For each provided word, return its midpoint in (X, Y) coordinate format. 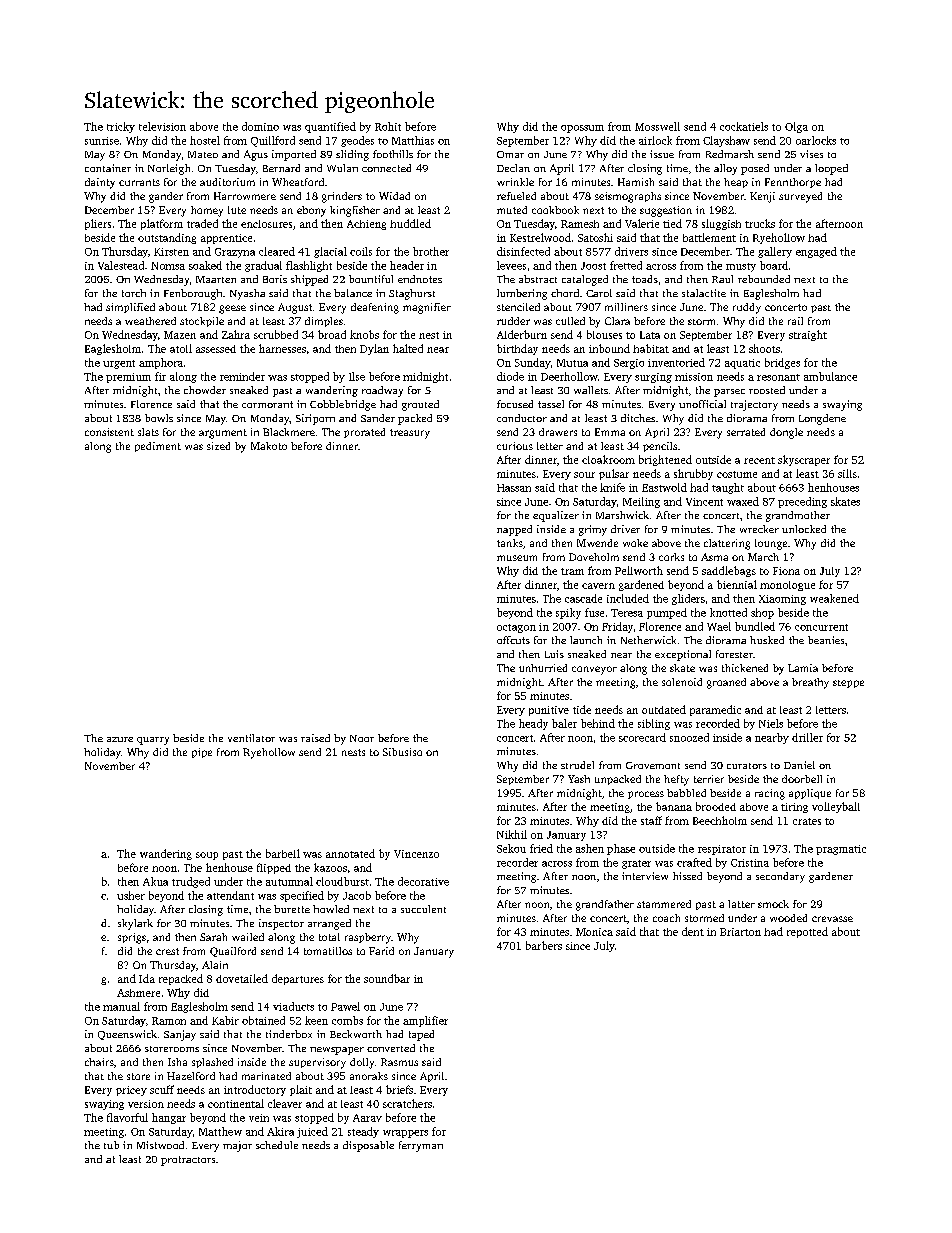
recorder (517, 862)
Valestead (121, 265)
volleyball (836, 807)
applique (810, 794)
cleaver (285, 1103)
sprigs (132, 938)
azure (120, 739)
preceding (802, 502)
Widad (394, 196)
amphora (161, 363)
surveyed (800, 197)
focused (515, 404)
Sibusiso (402, 752)
